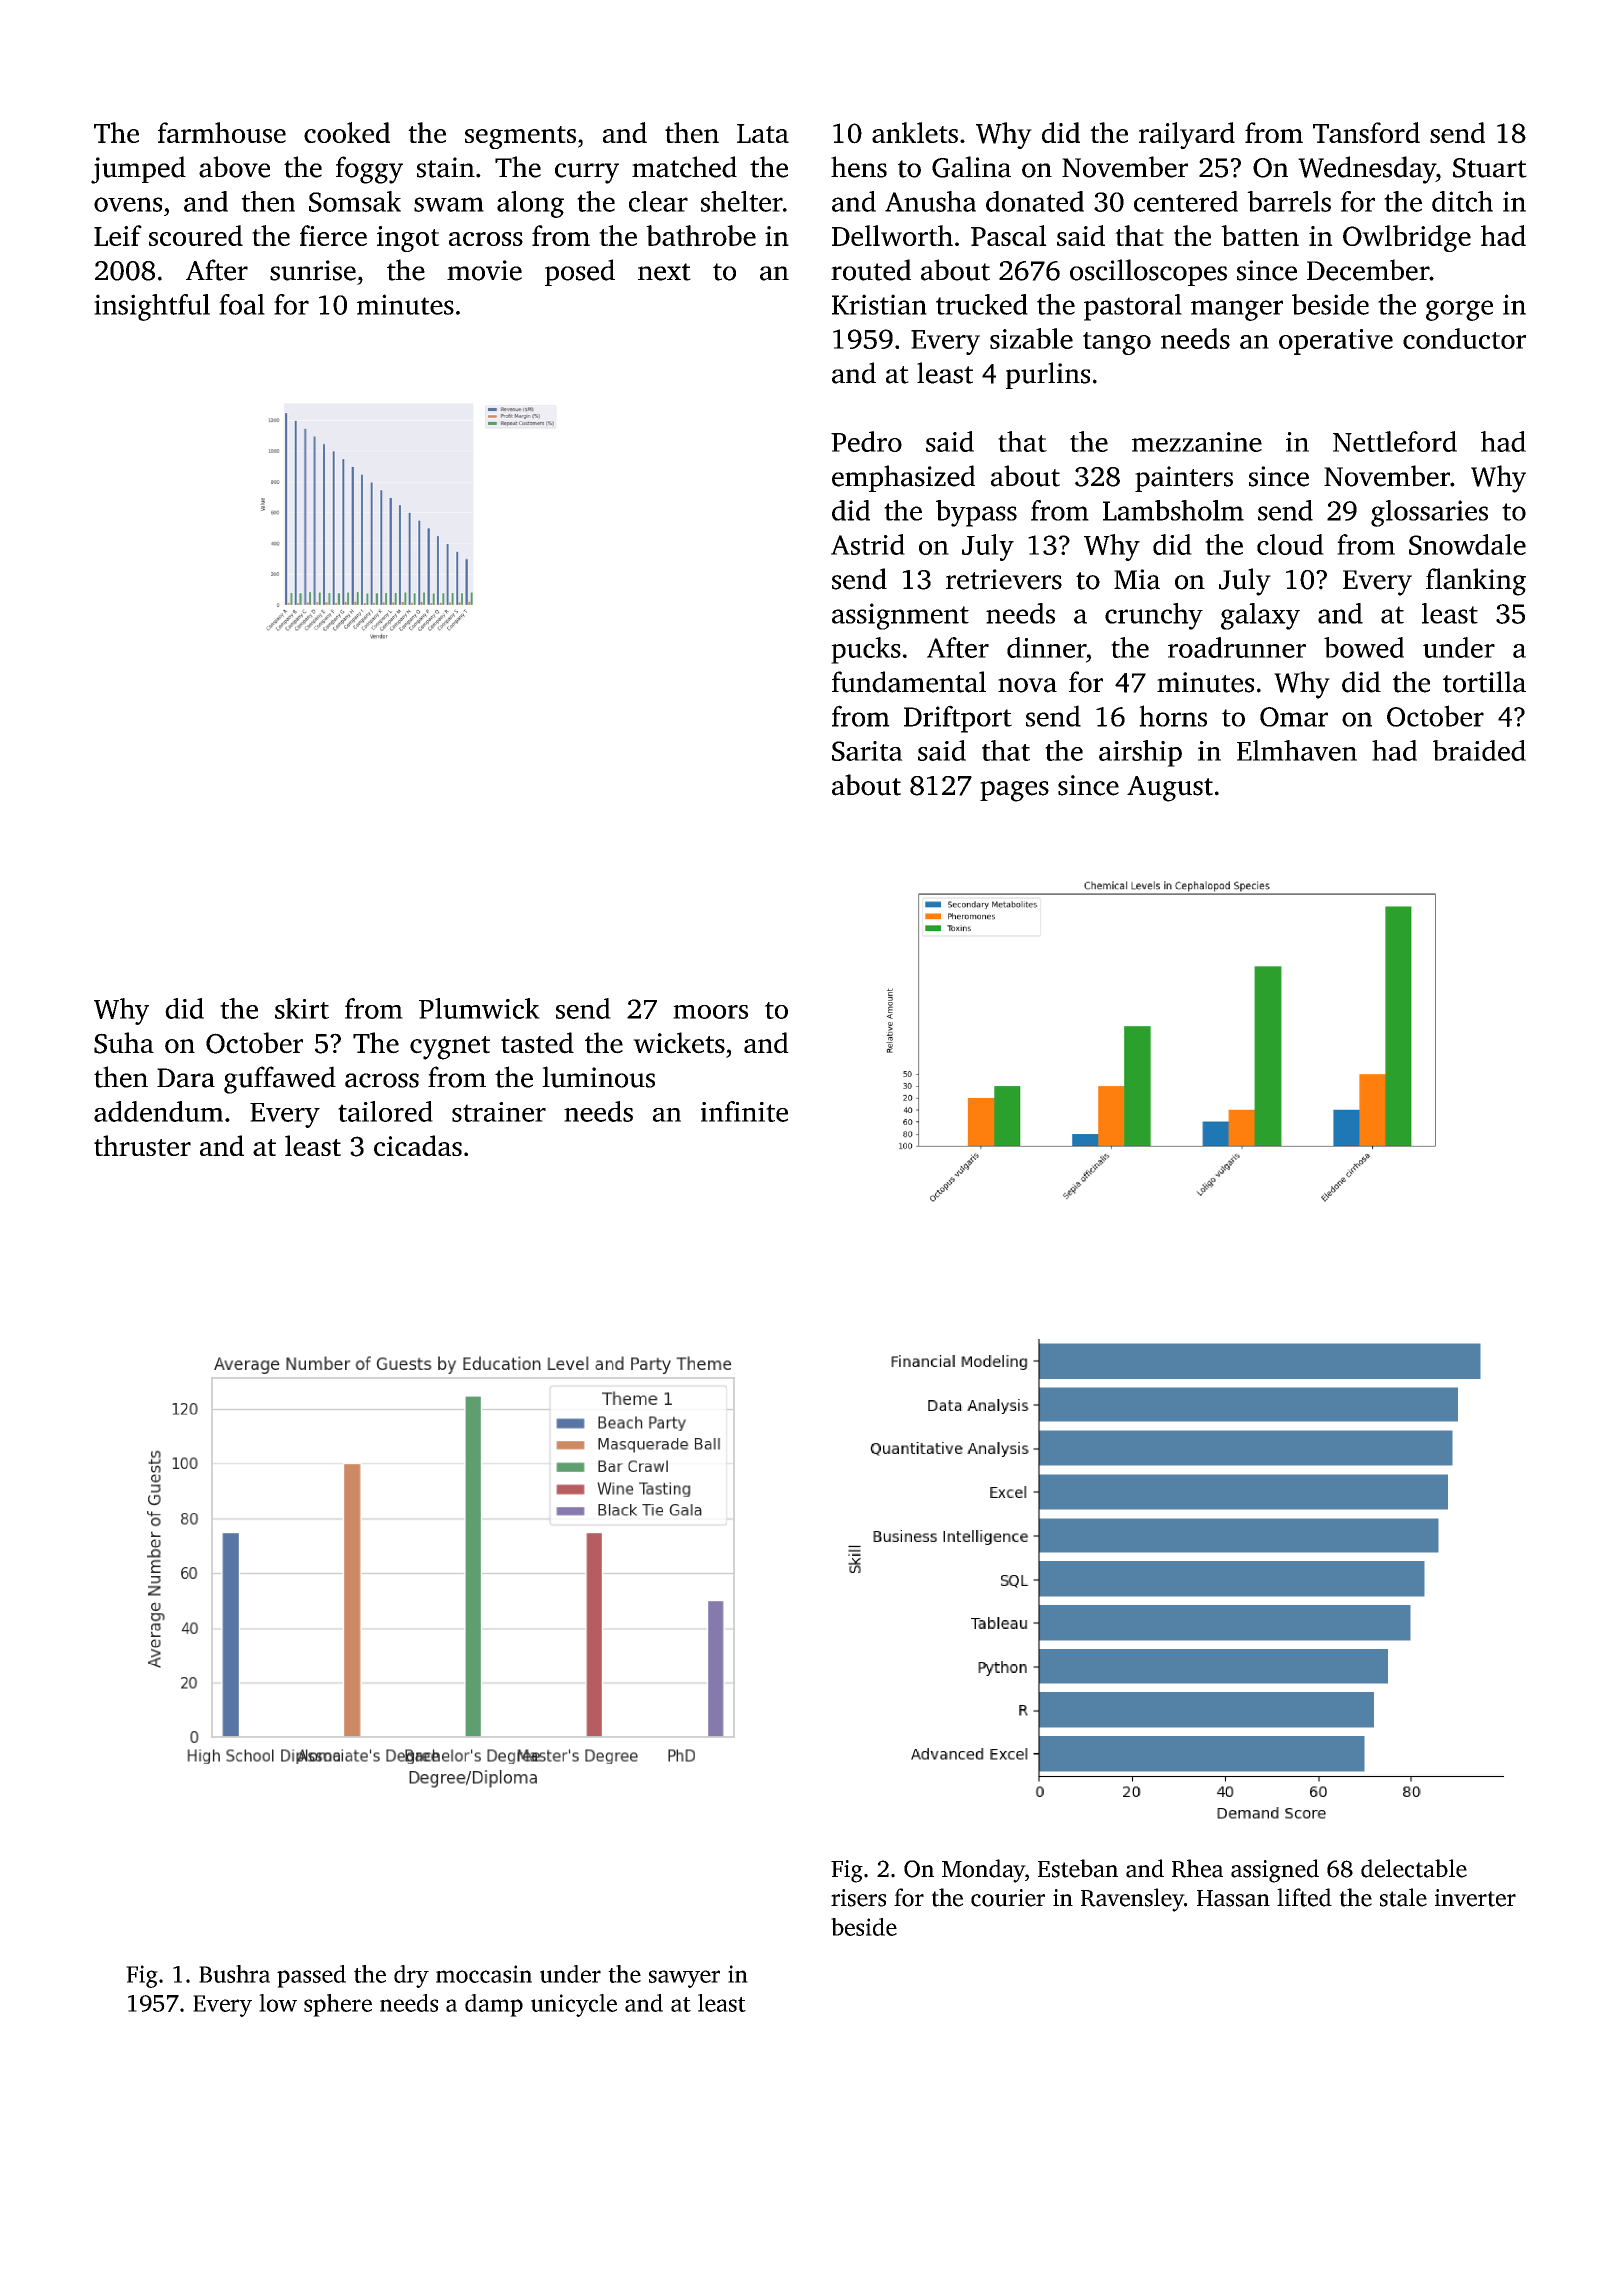  Describe the element at coordinates (411, 1976) in the document. I see `dry` at that location.
